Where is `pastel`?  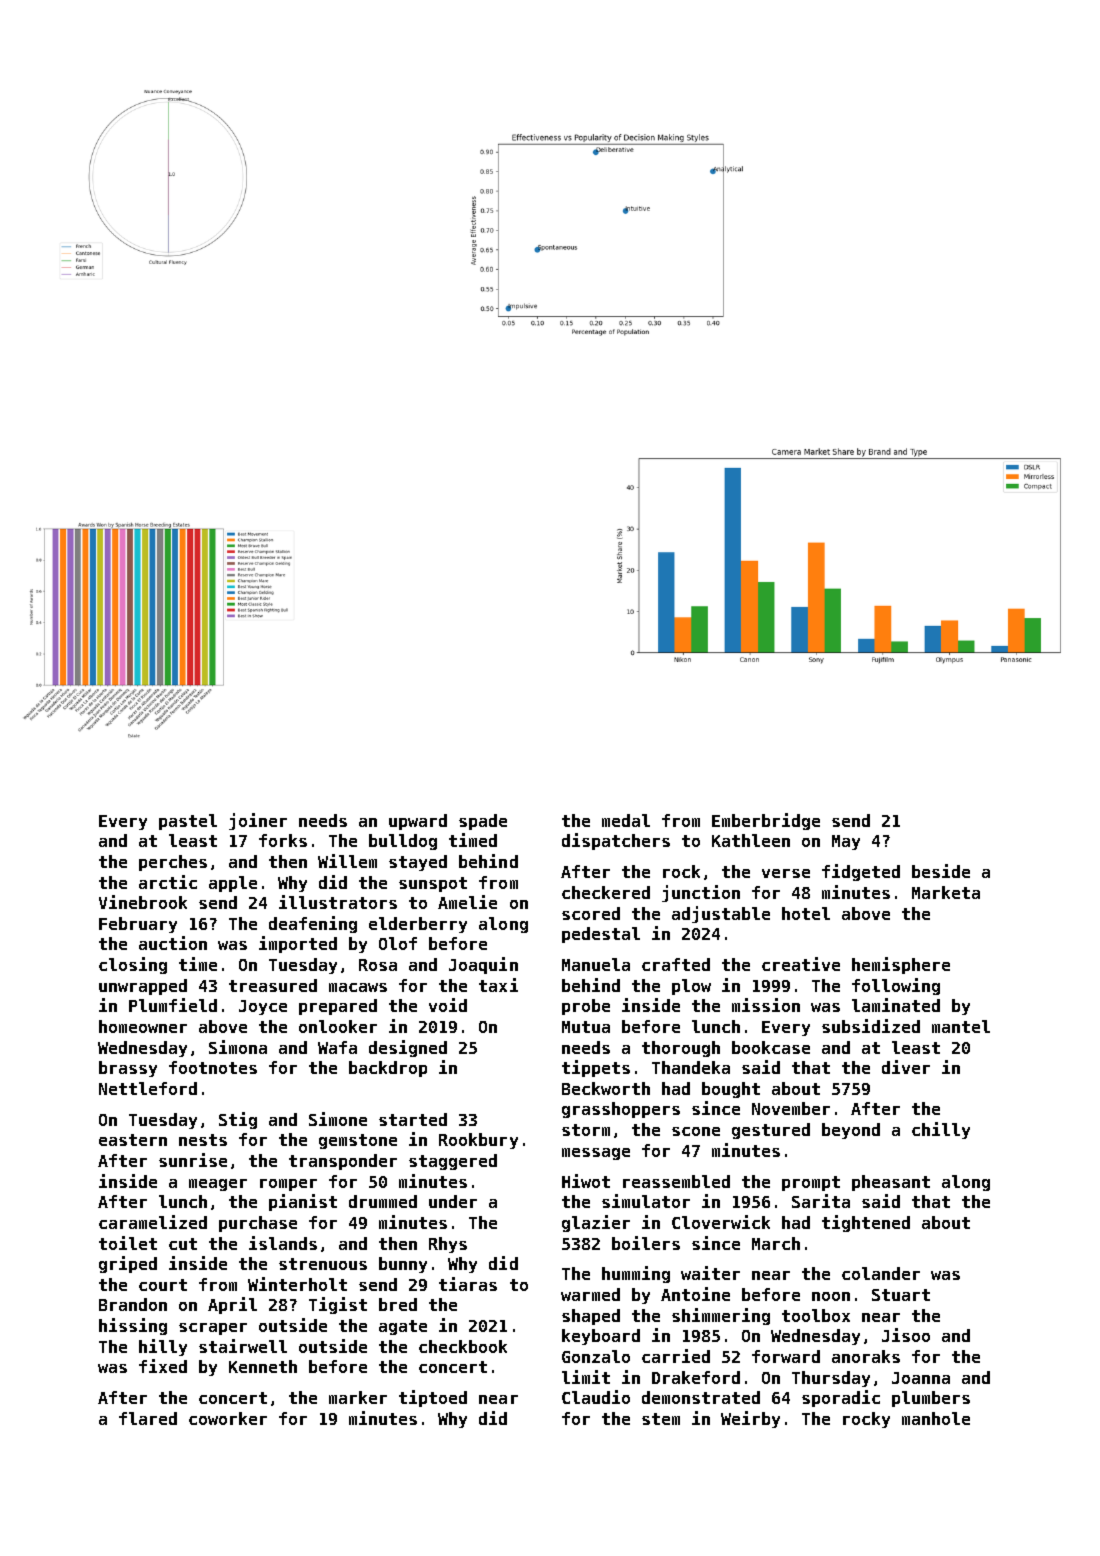
pastel is located at coordinates (188, 822).
